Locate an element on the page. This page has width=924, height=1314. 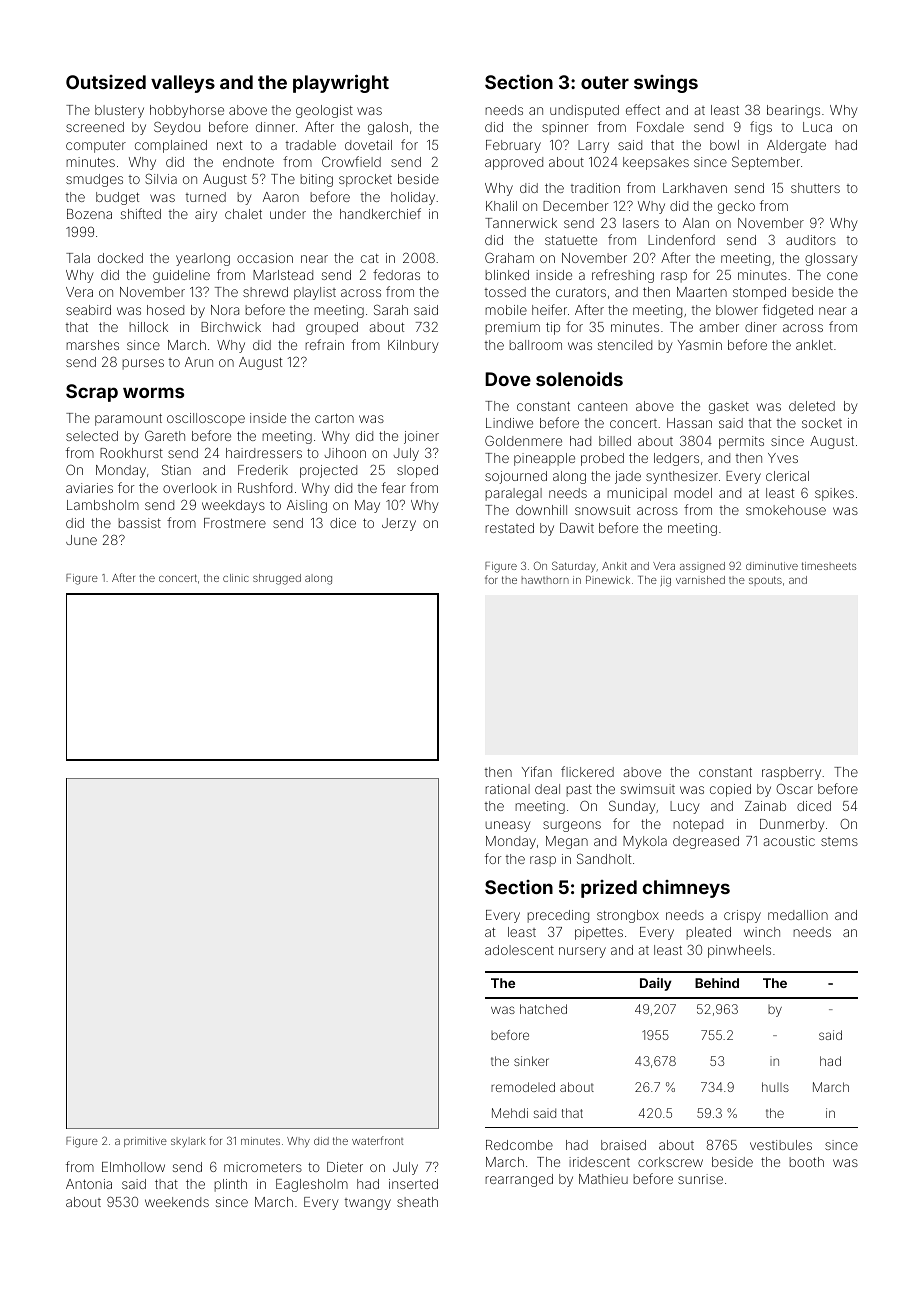
twangy is located at coordinates (368, 1204).
